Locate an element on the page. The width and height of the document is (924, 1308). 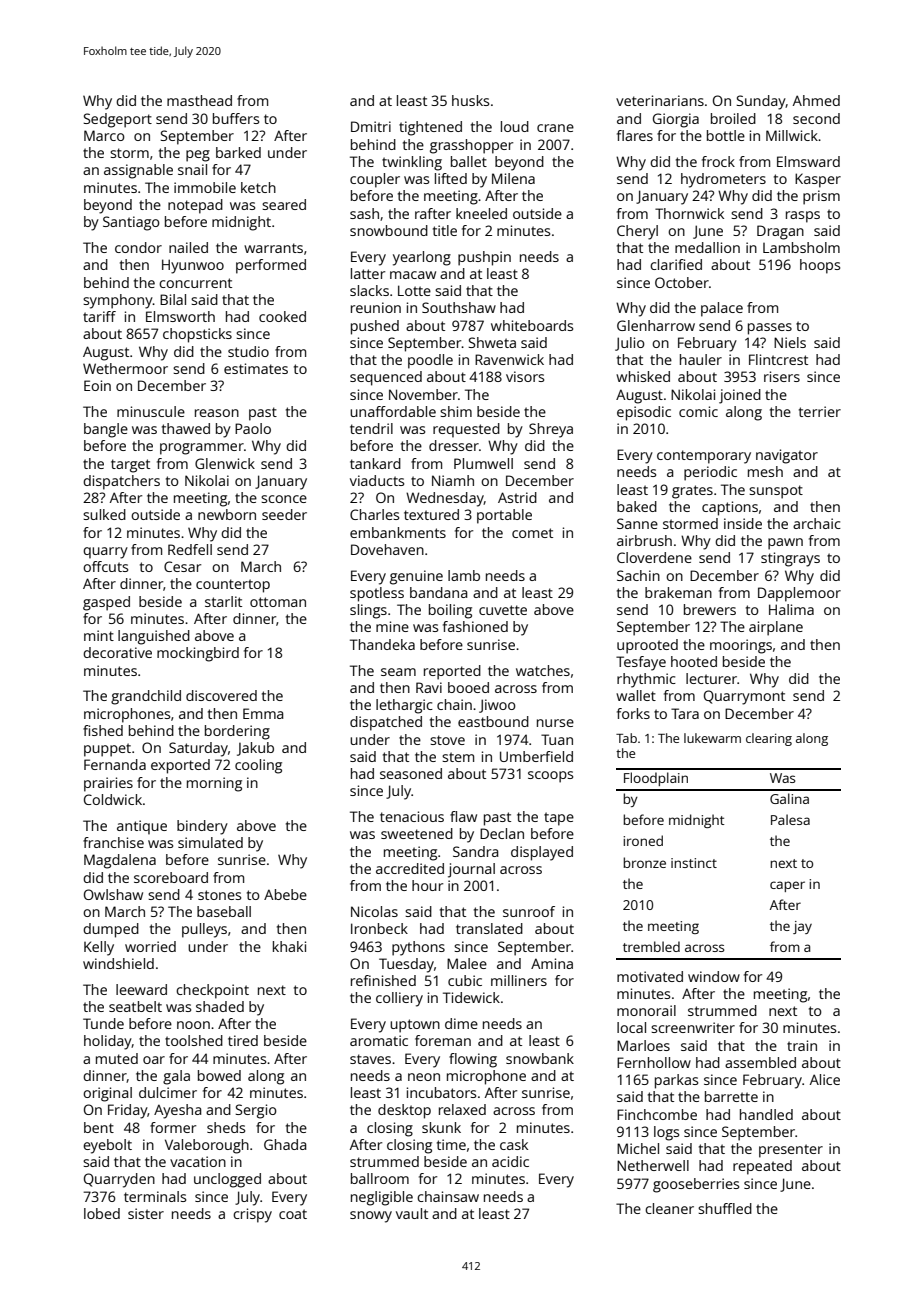
sister is located at coordinates (146, 1213).
